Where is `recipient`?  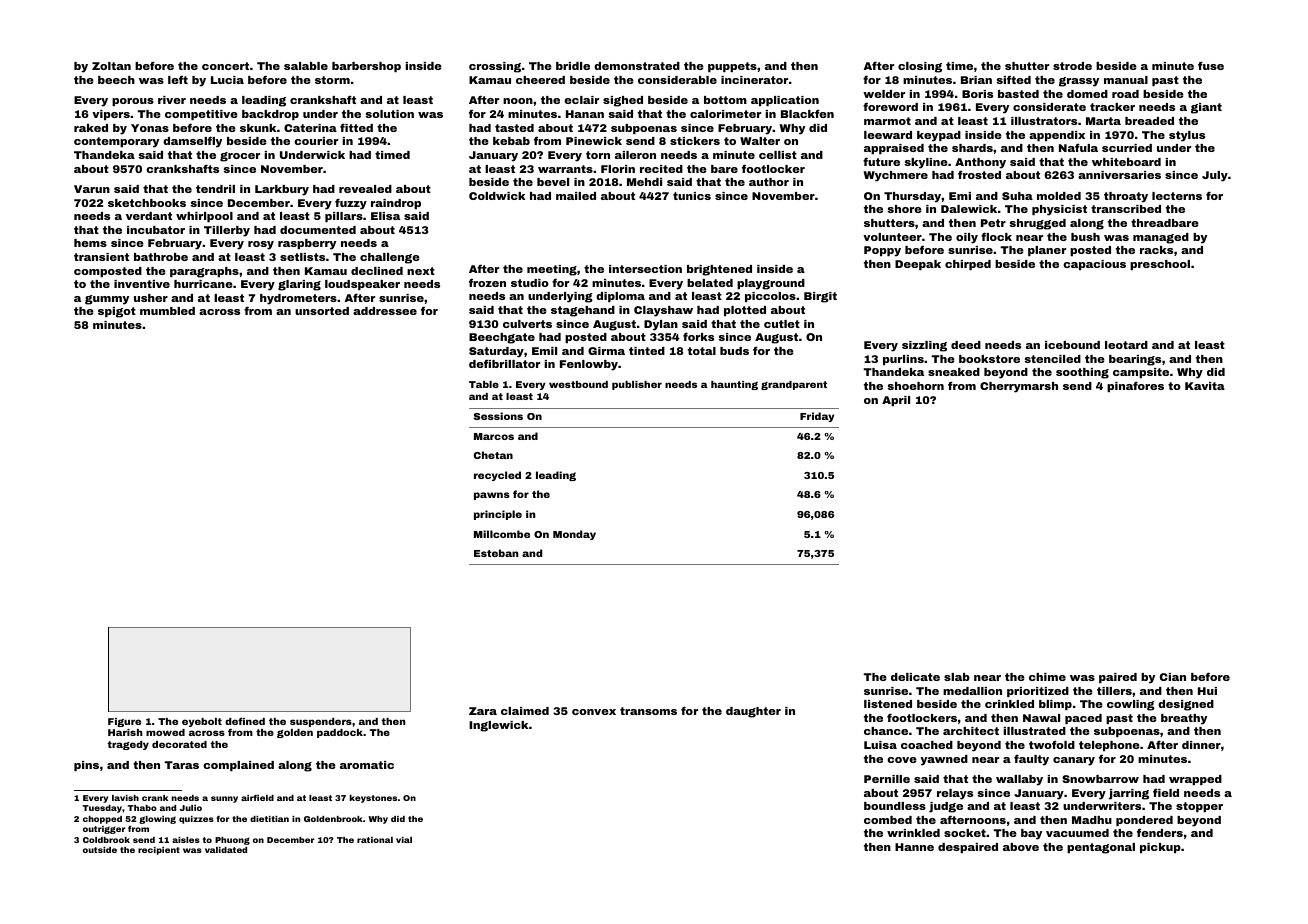
recipient is located at coordinates (159, 851).
